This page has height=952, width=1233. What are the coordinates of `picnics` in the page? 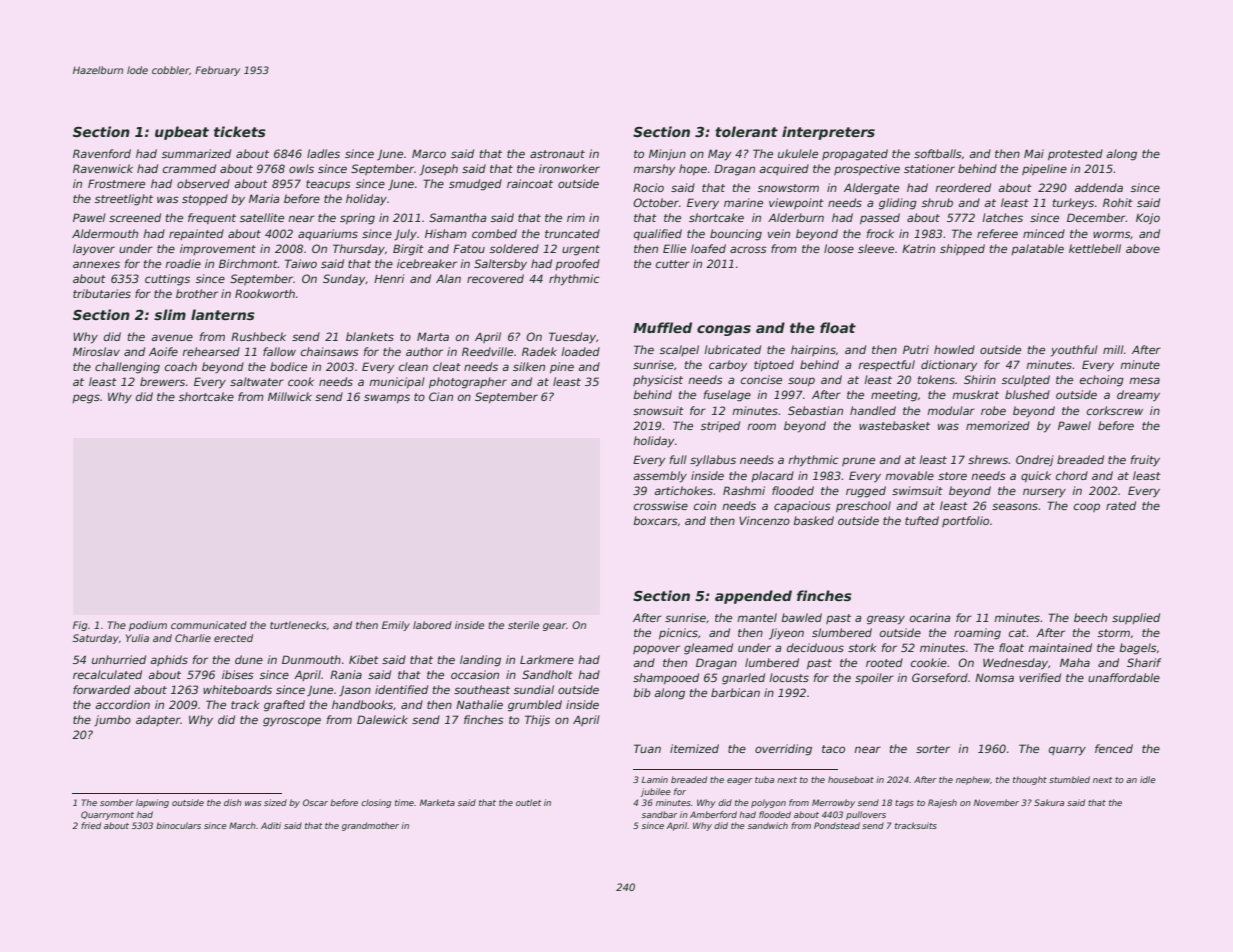 It's located at (678, 634).
